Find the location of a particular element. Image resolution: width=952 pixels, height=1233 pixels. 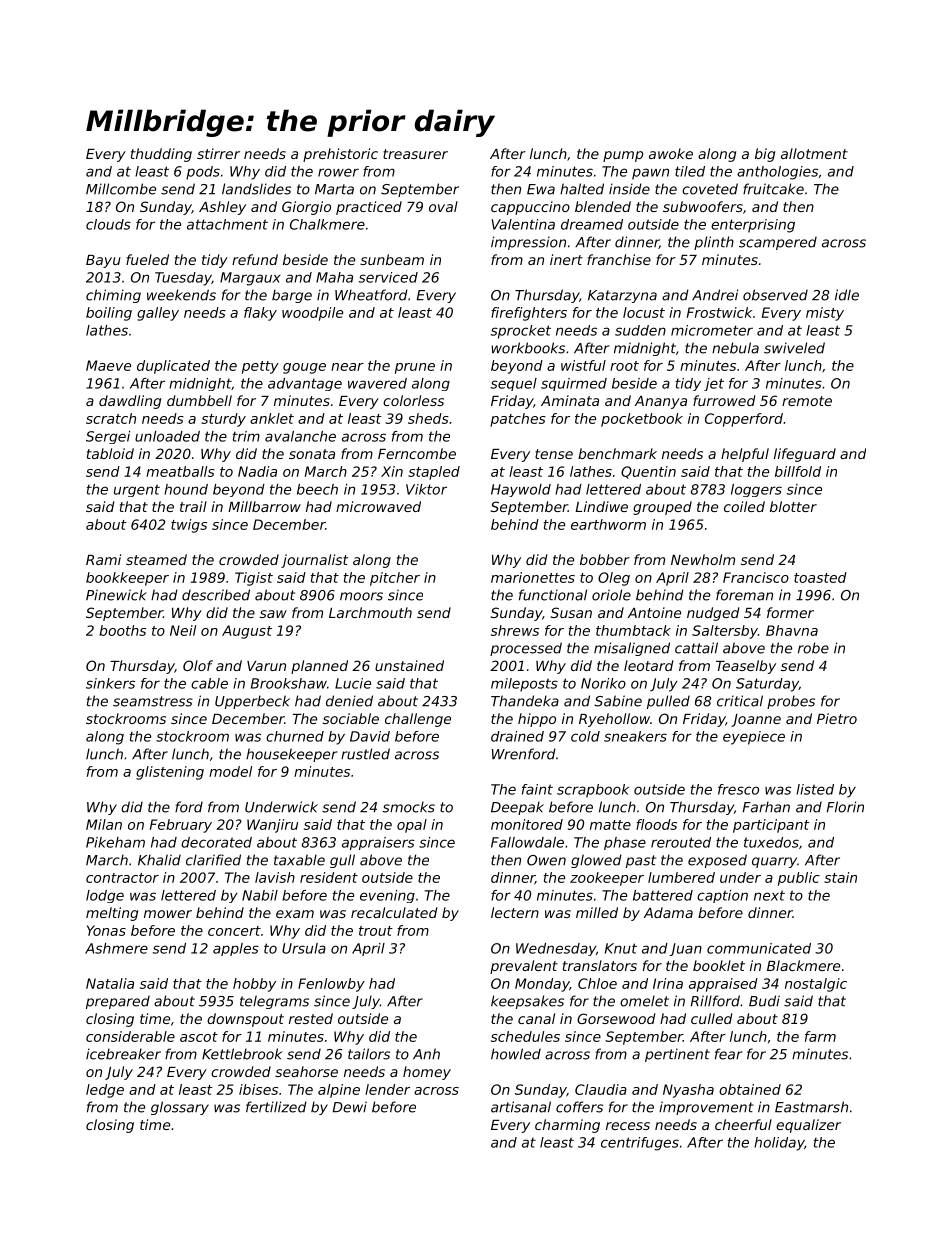

remote is located at coordinates (807, 401).
